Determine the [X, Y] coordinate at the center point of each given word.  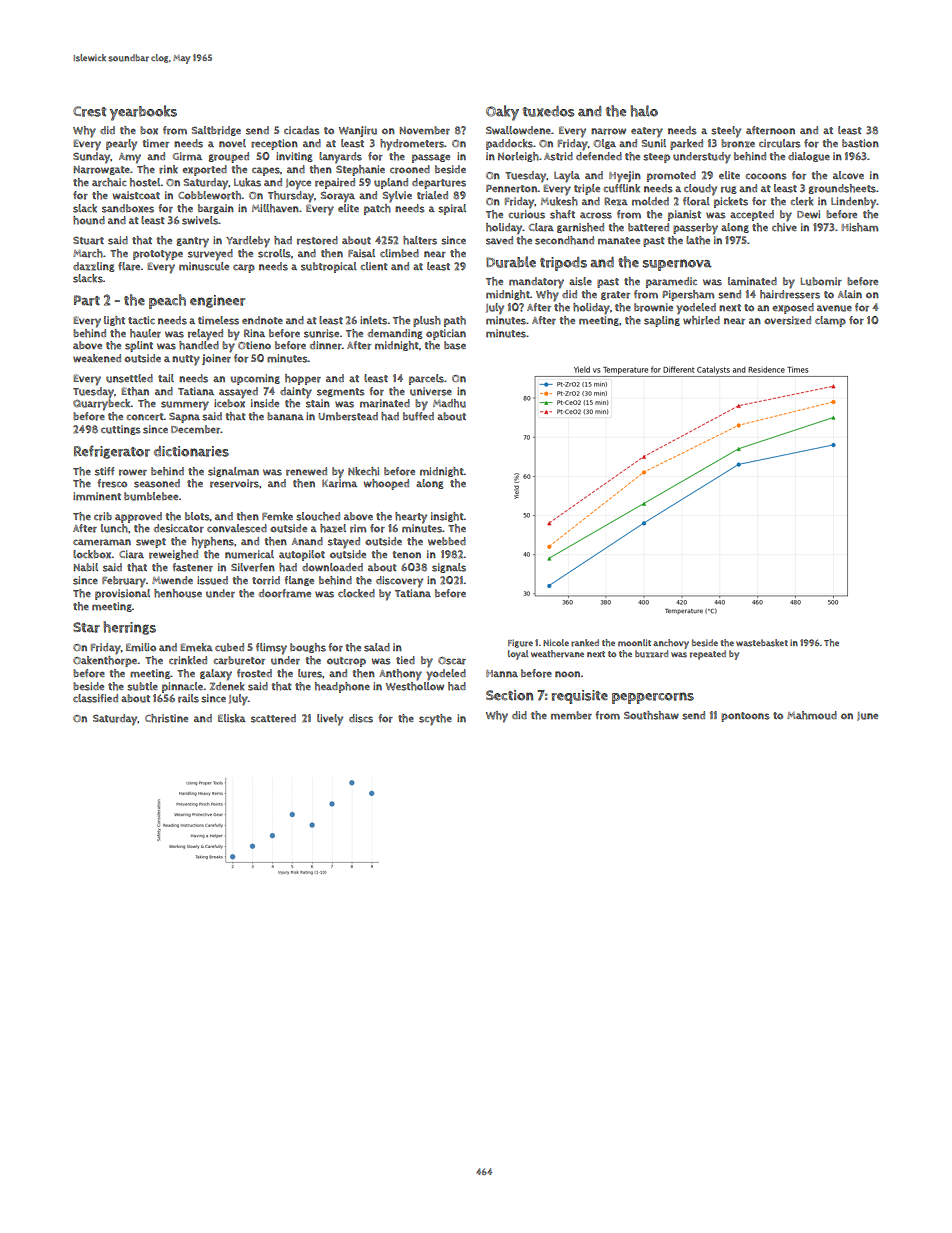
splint [139, 346]
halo [644, 111]
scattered [273, 718]
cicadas [302, 130]
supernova [677, 265]
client [373, 266]
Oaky [502, 113]
